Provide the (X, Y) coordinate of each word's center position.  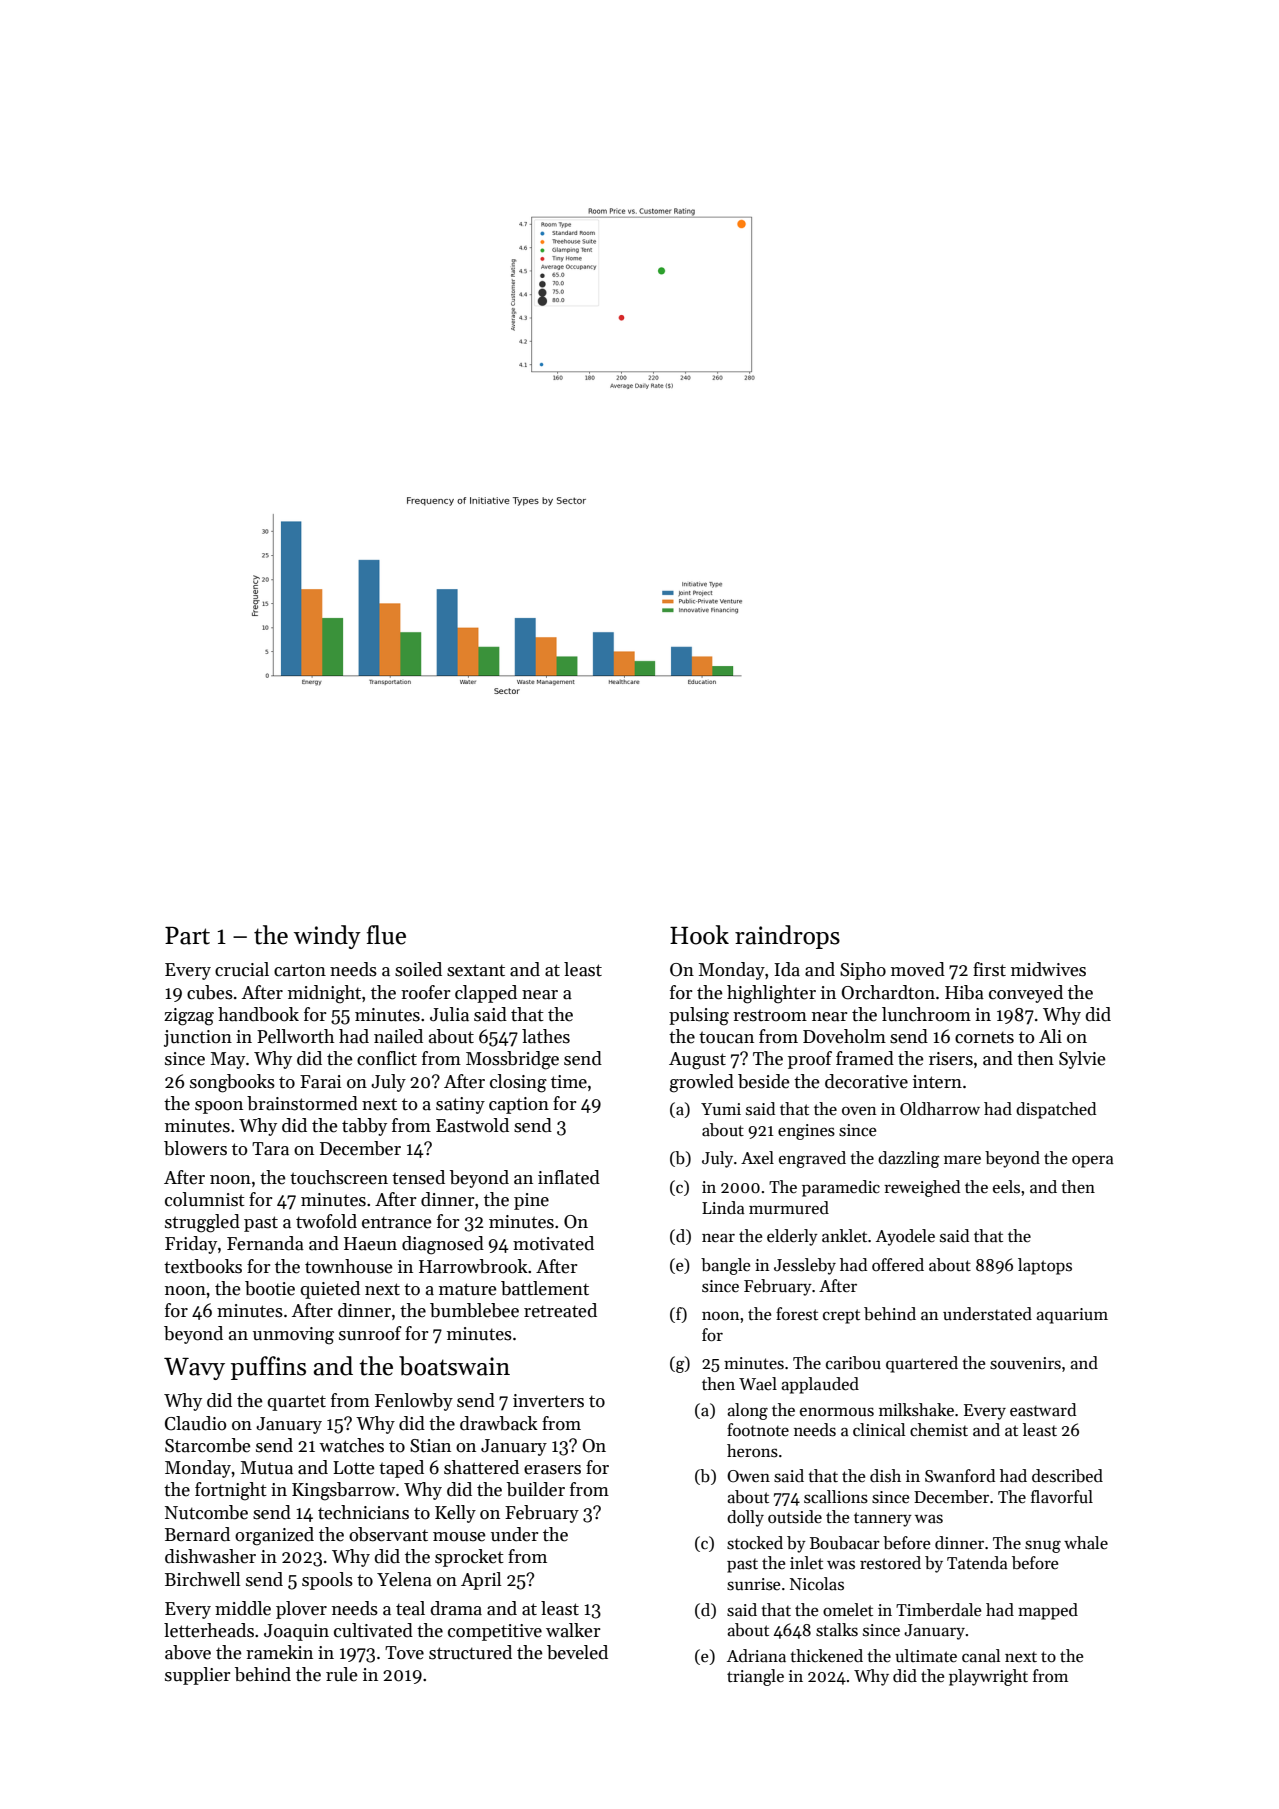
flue (386, 935)
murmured (789, 1208)
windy (327, 937)
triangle (755, 1677)
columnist (205, 1199)
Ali (1050, 1036)
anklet (844, 1236)
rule (342, 1674)
